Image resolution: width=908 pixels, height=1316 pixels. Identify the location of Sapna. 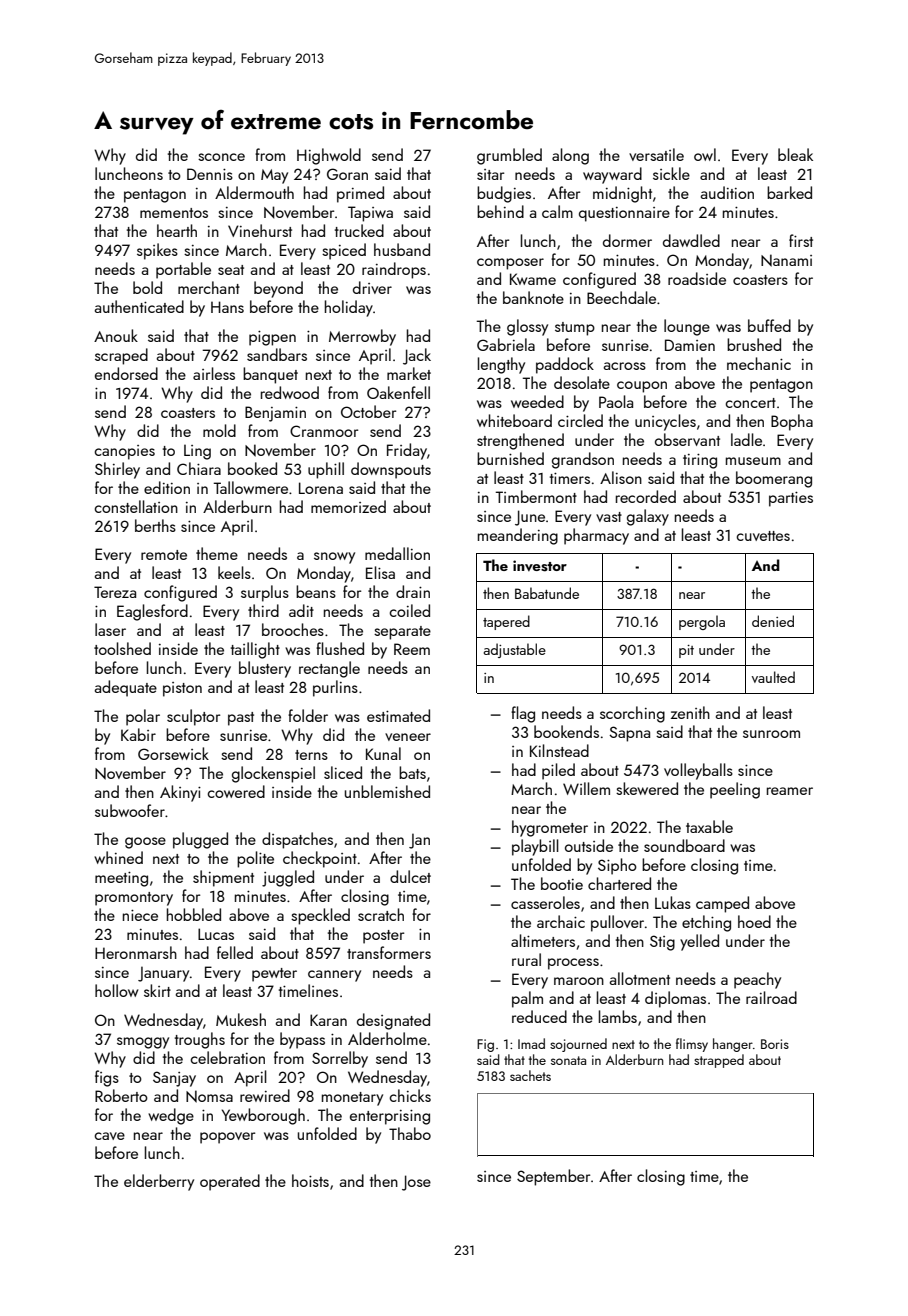
(629, 734).
